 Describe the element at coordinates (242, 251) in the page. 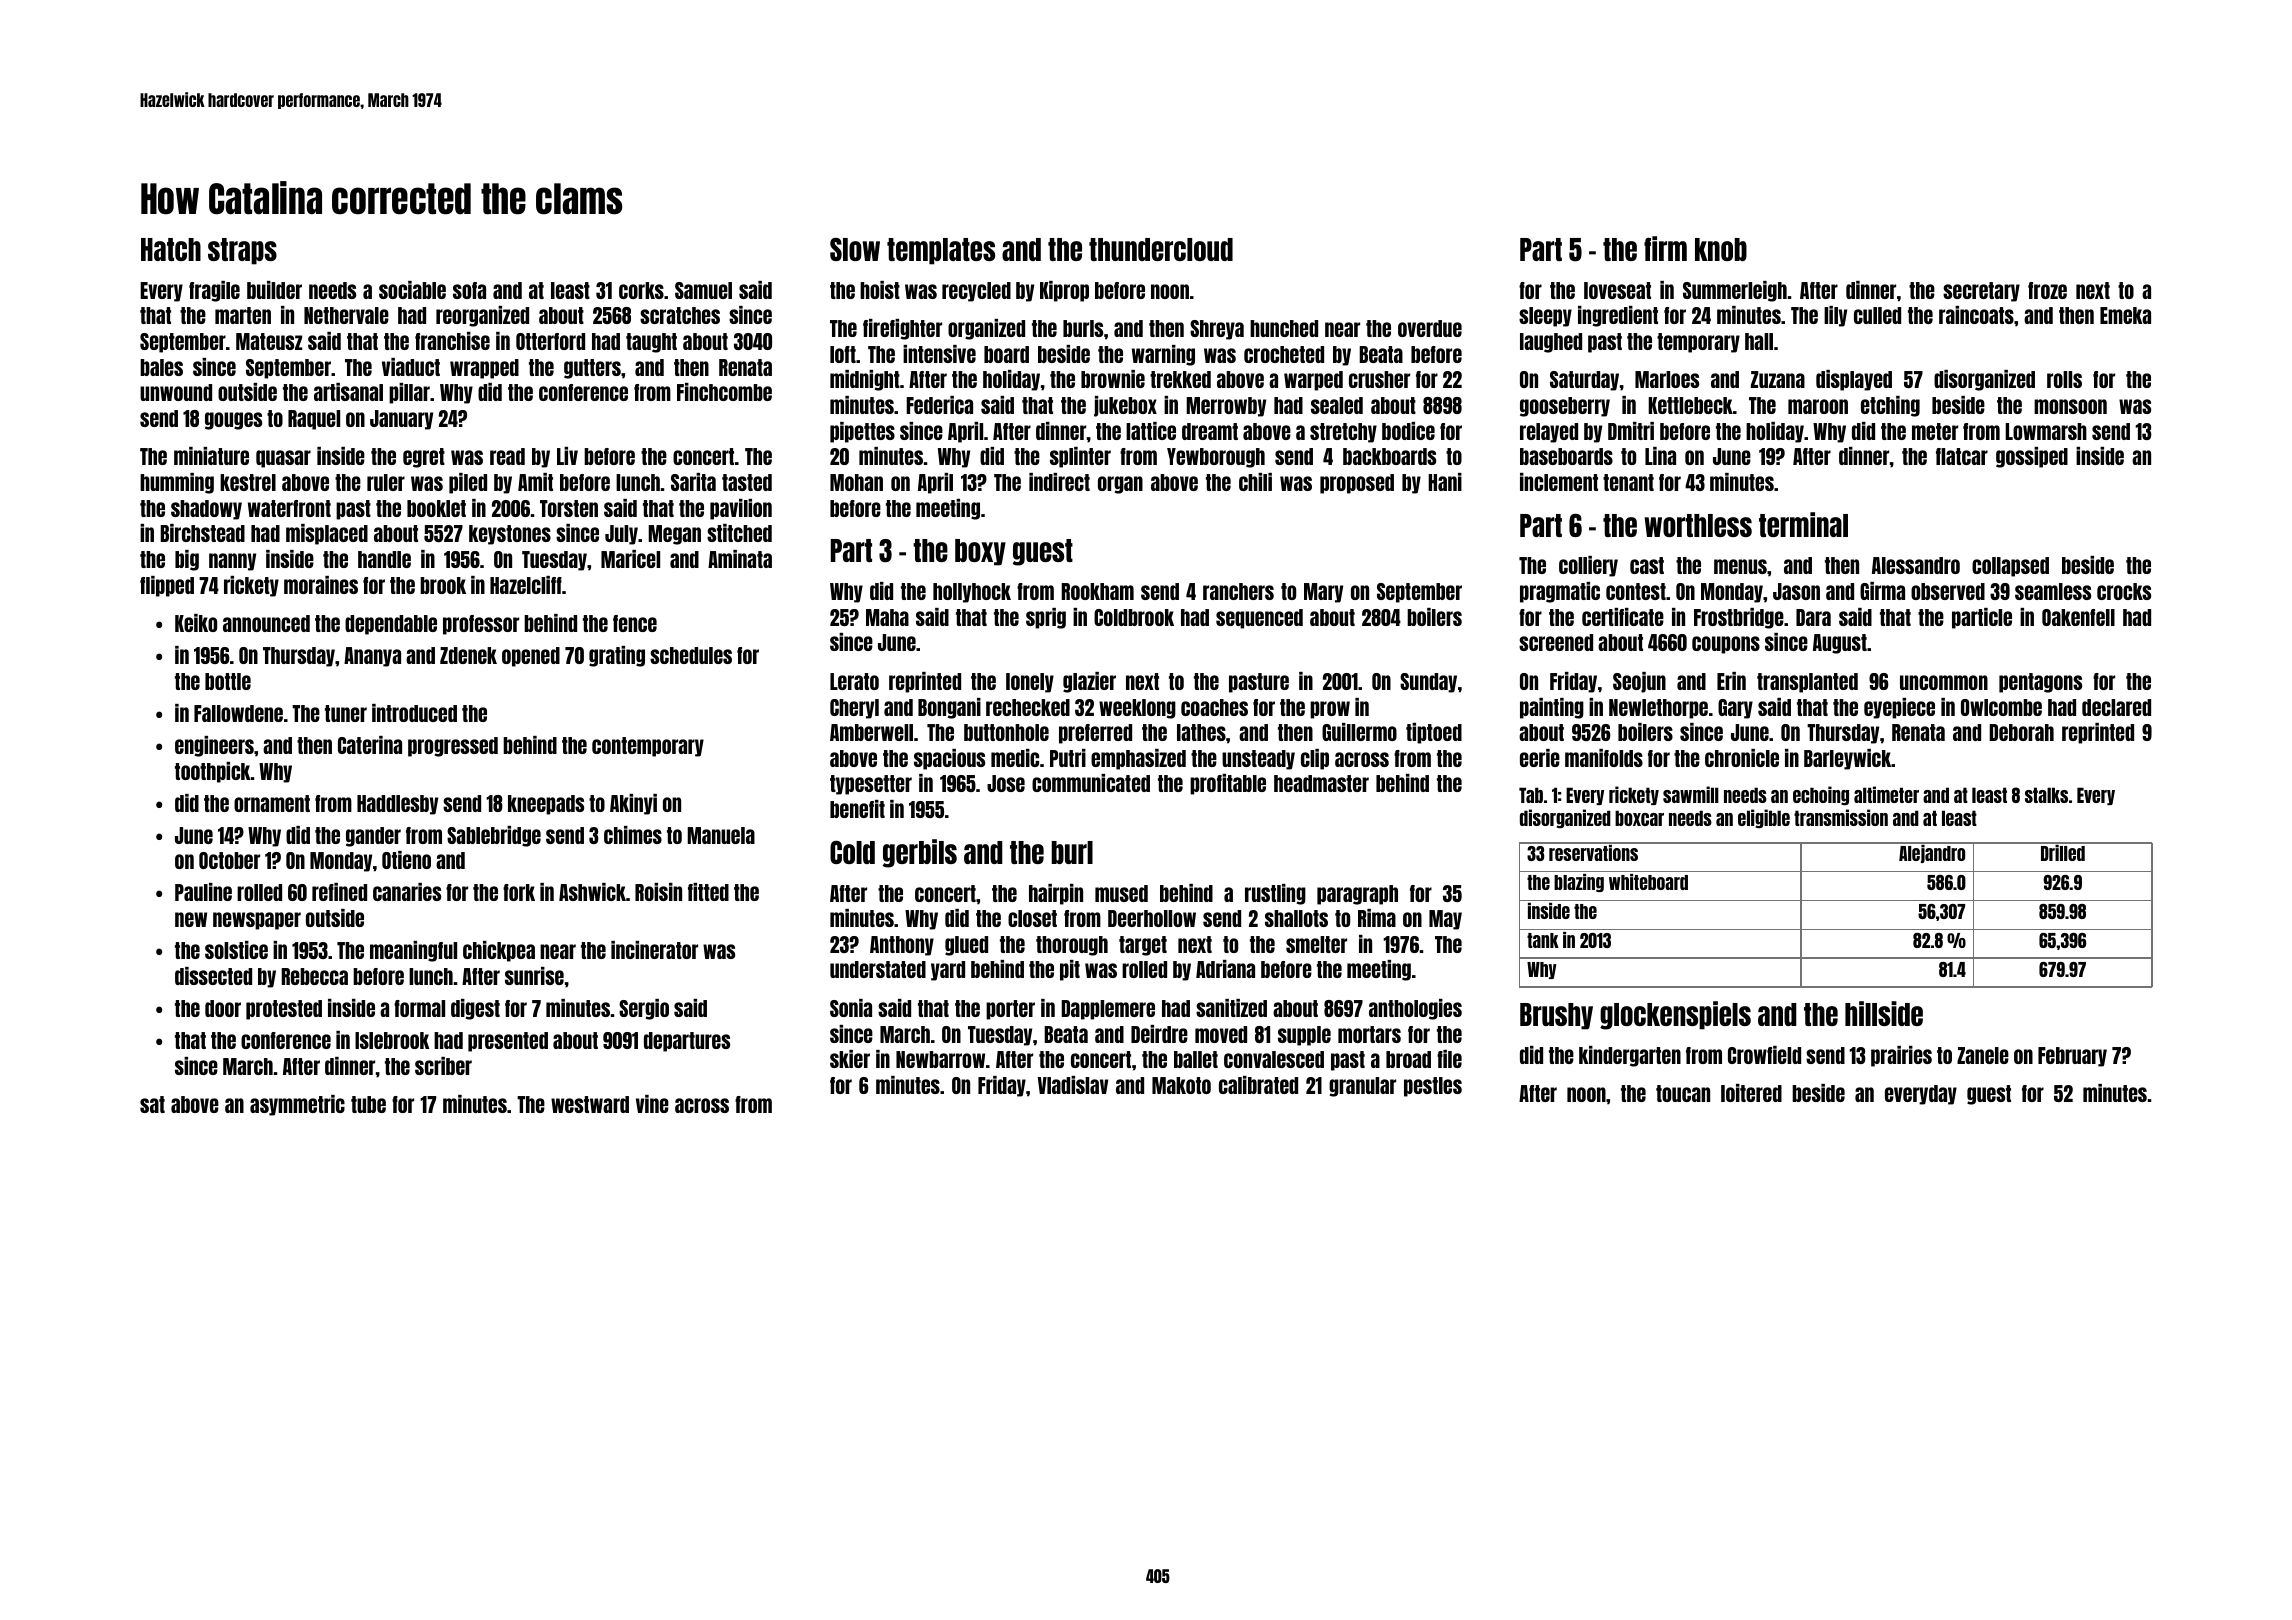

I see `straps` at that location.
